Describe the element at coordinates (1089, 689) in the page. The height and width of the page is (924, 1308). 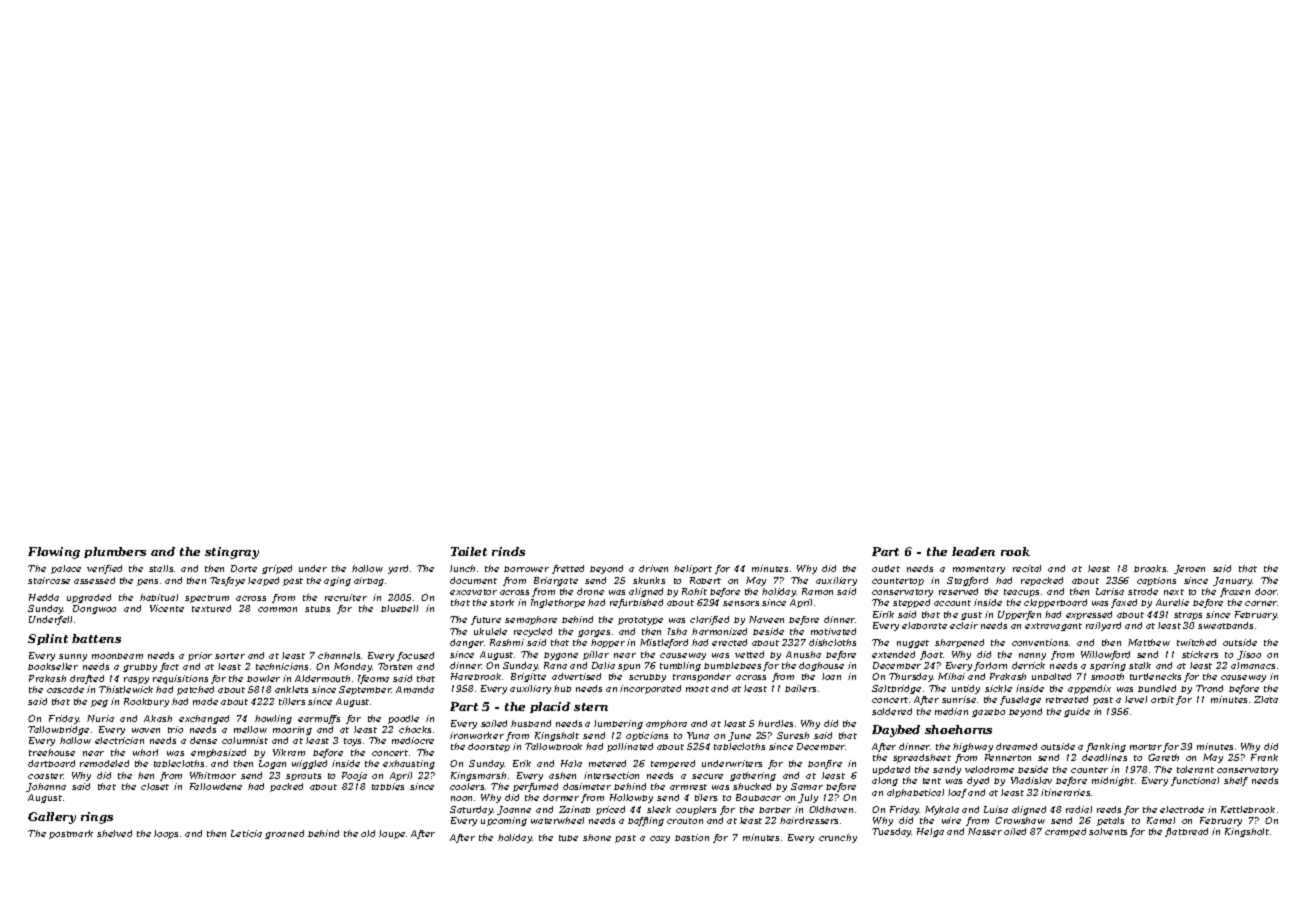
I see `appendix` at that location.
